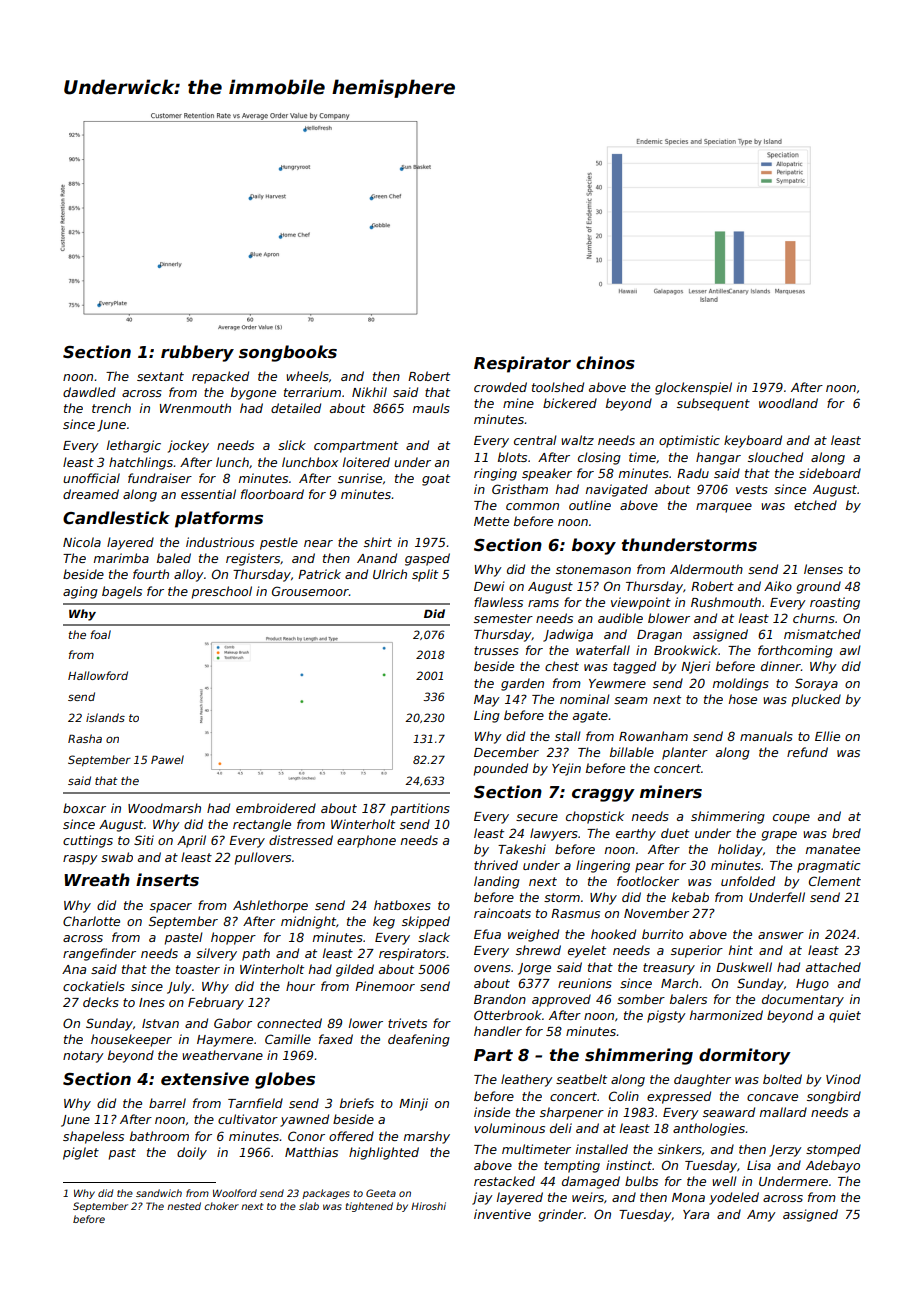 Image resolution: width=924 pixels, height=1308 pixels. I want to click on holiday, so click(740, 850).
